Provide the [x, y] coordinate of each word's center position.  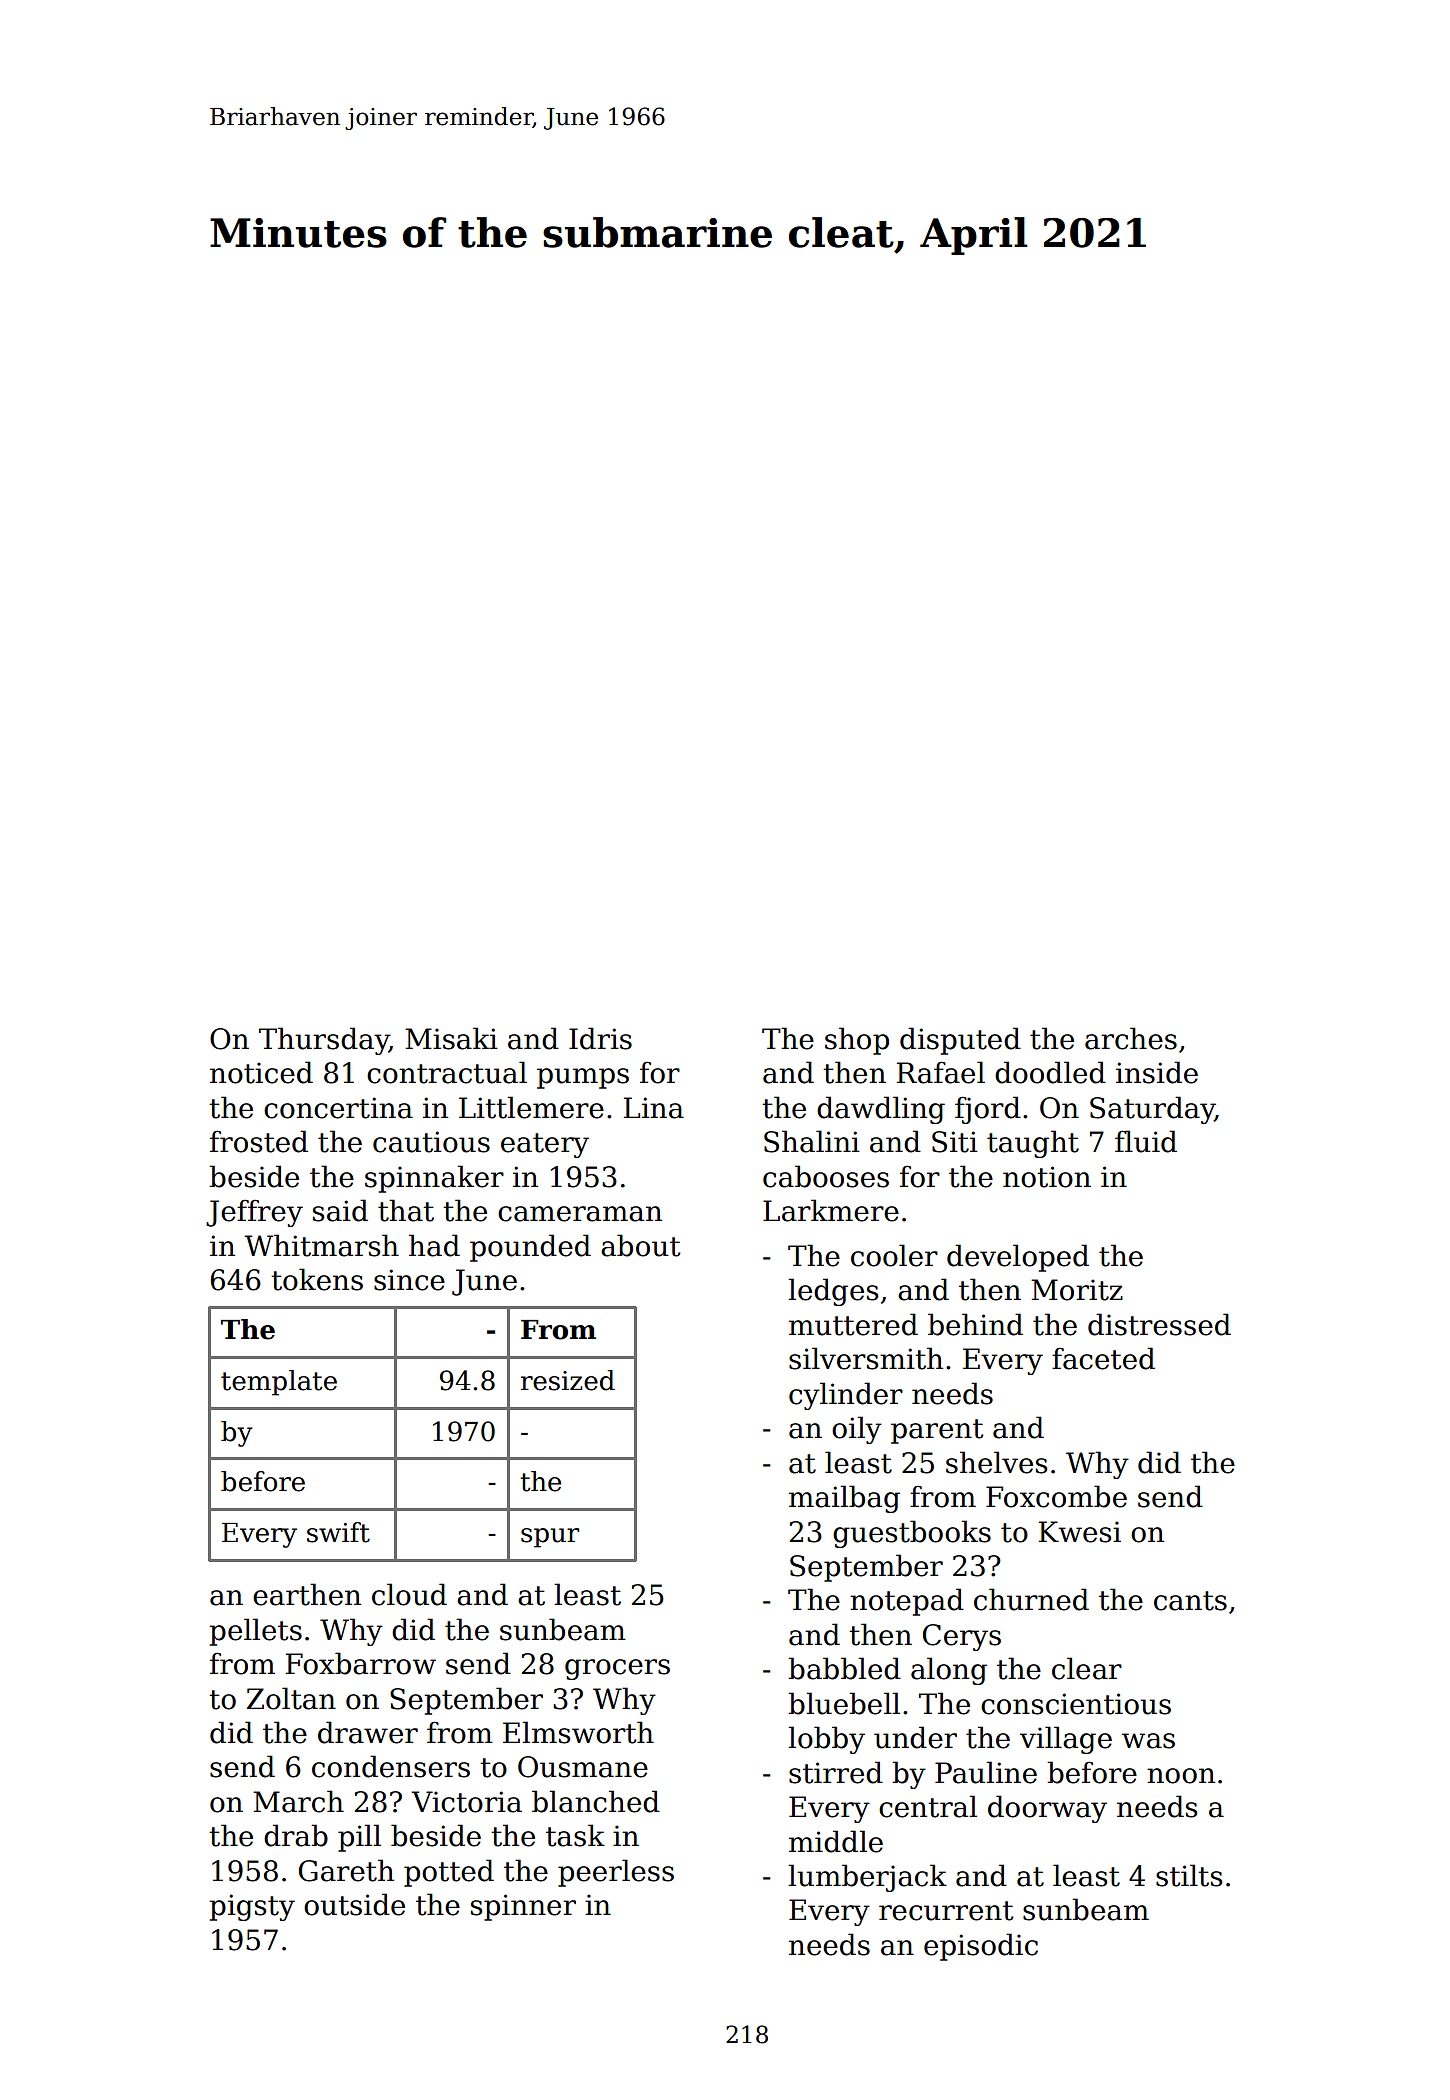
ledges [833, 1292]
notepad [907, 1602]
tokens [317, 1279]
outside [354, 1904]
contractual [447, 1072]
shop [857, 1041]
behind [975, 1324]
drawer [368, 1732]
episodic [981, 1947]
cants [1190, 1601]
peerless [616, 1873]
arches [1131, 1038]
